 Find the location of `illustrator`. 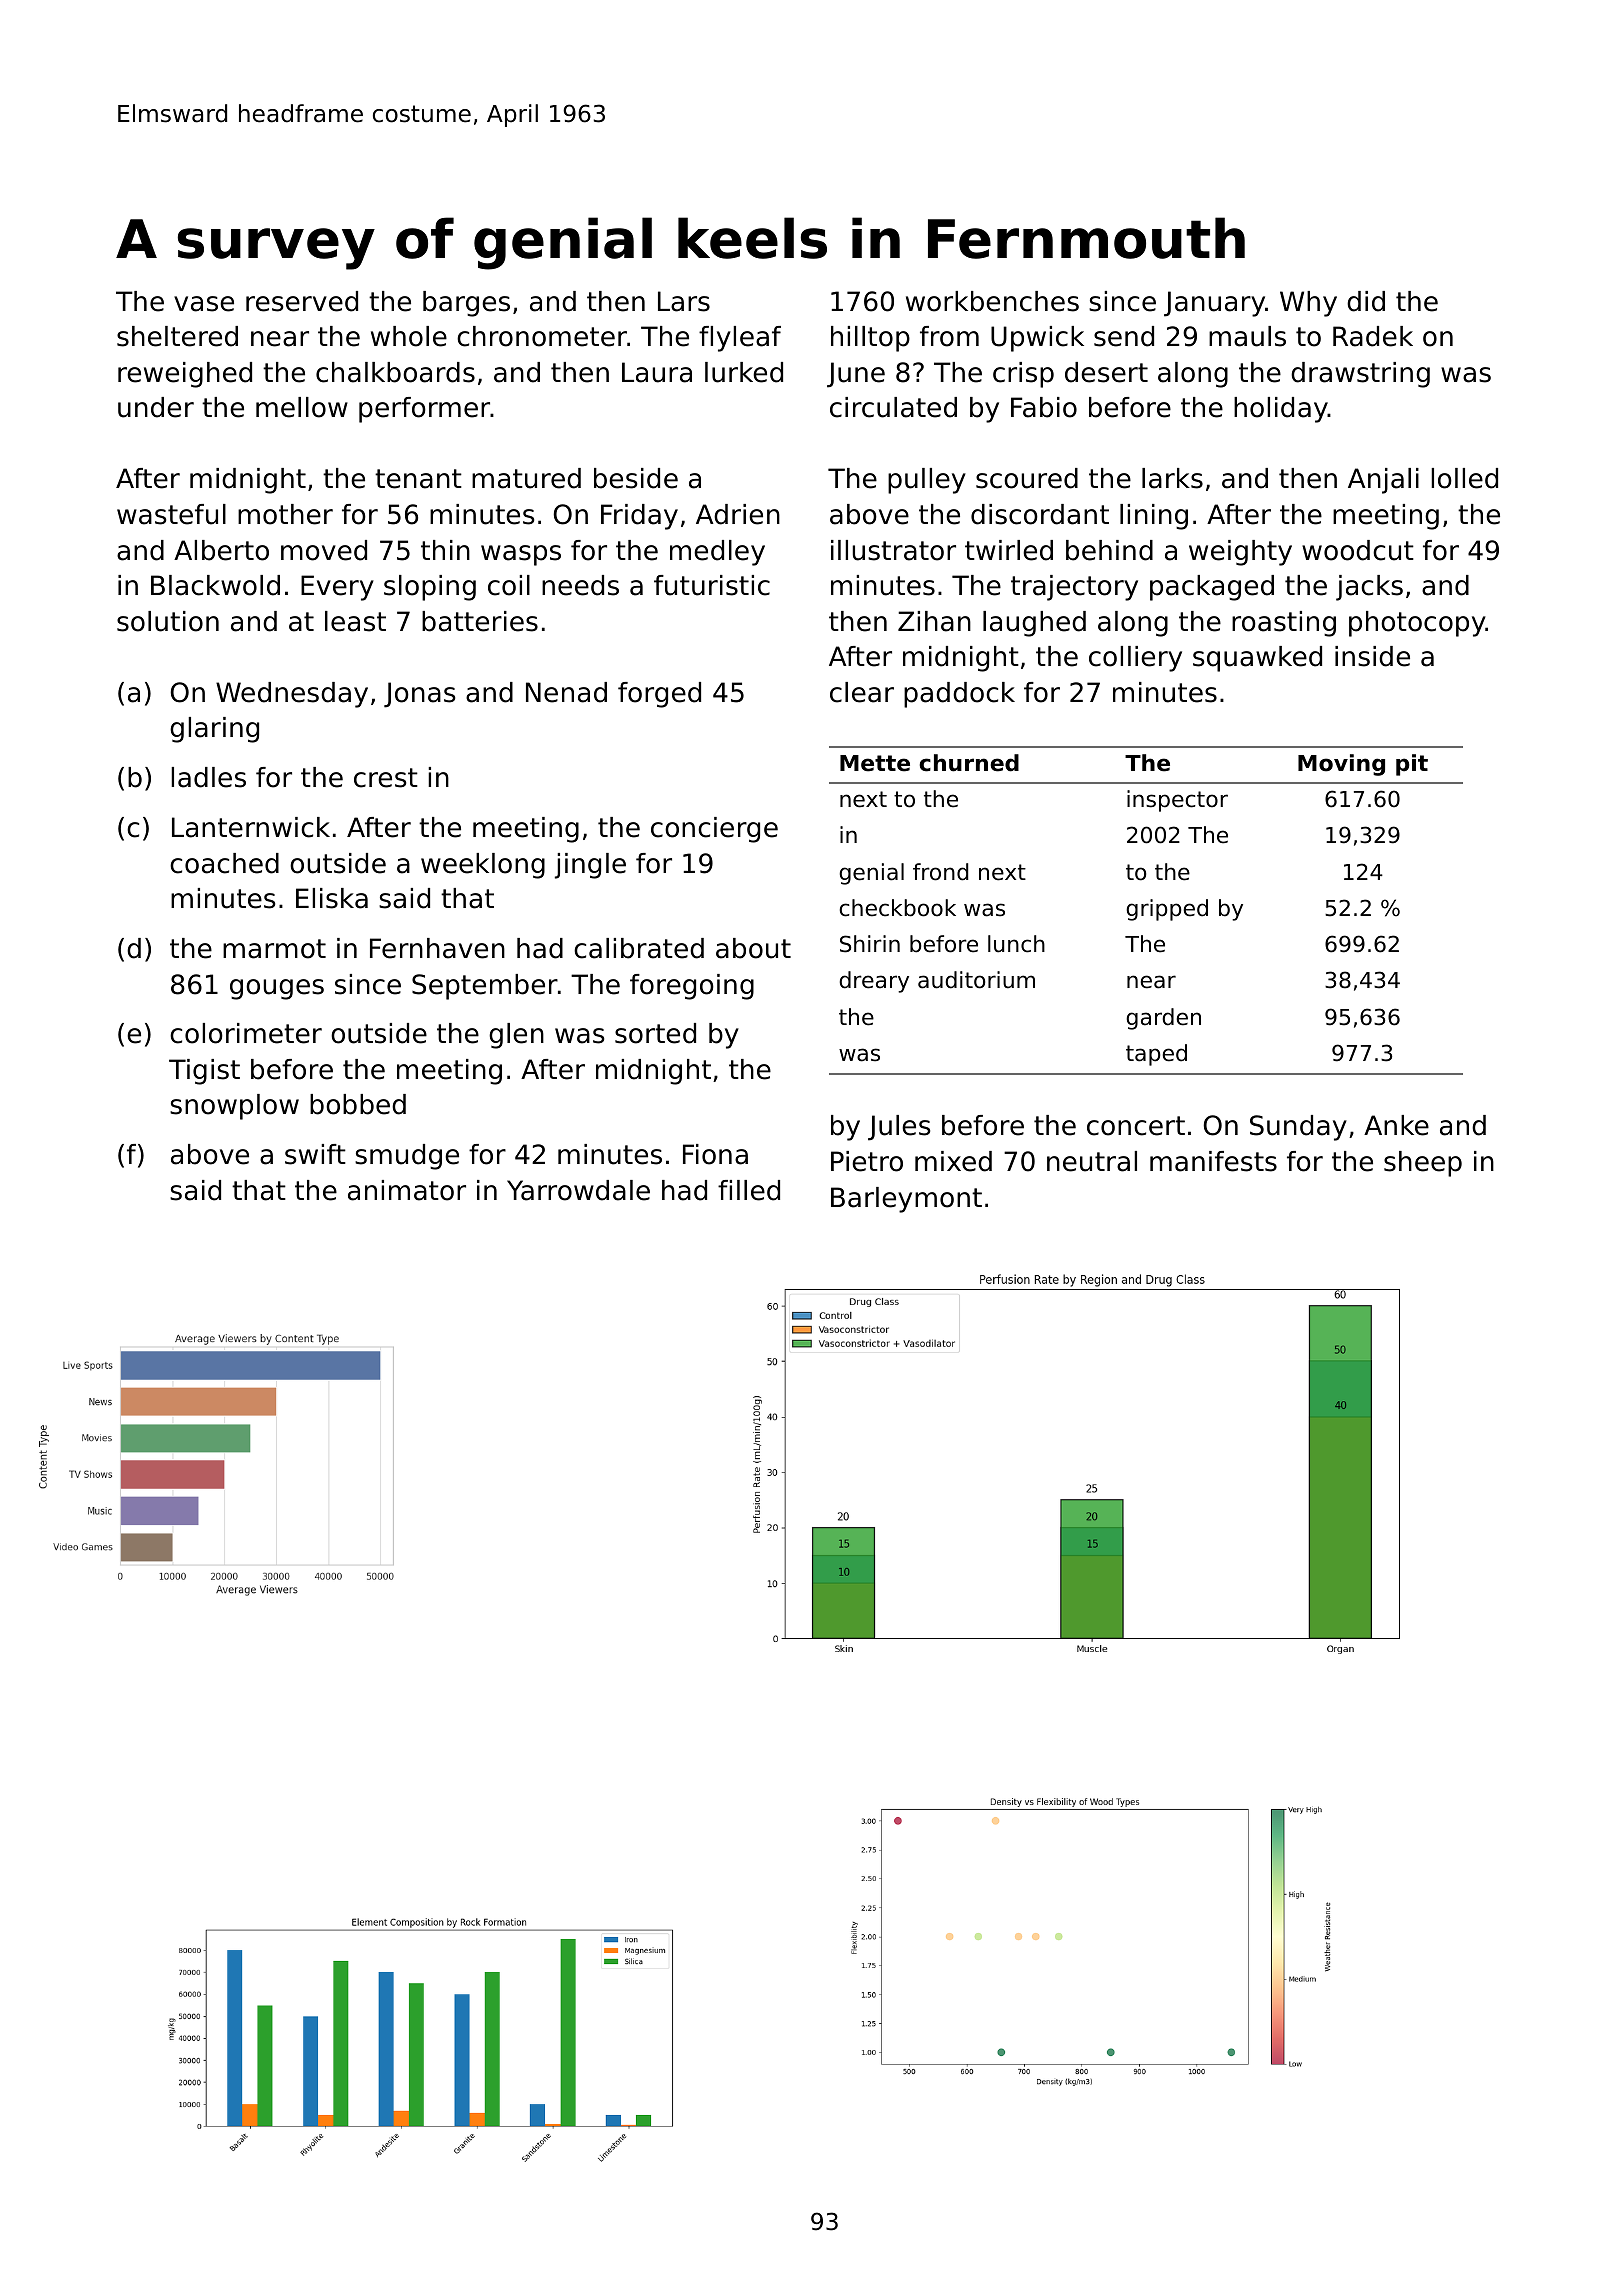

illustrator is located at coordinates (893, 550).
